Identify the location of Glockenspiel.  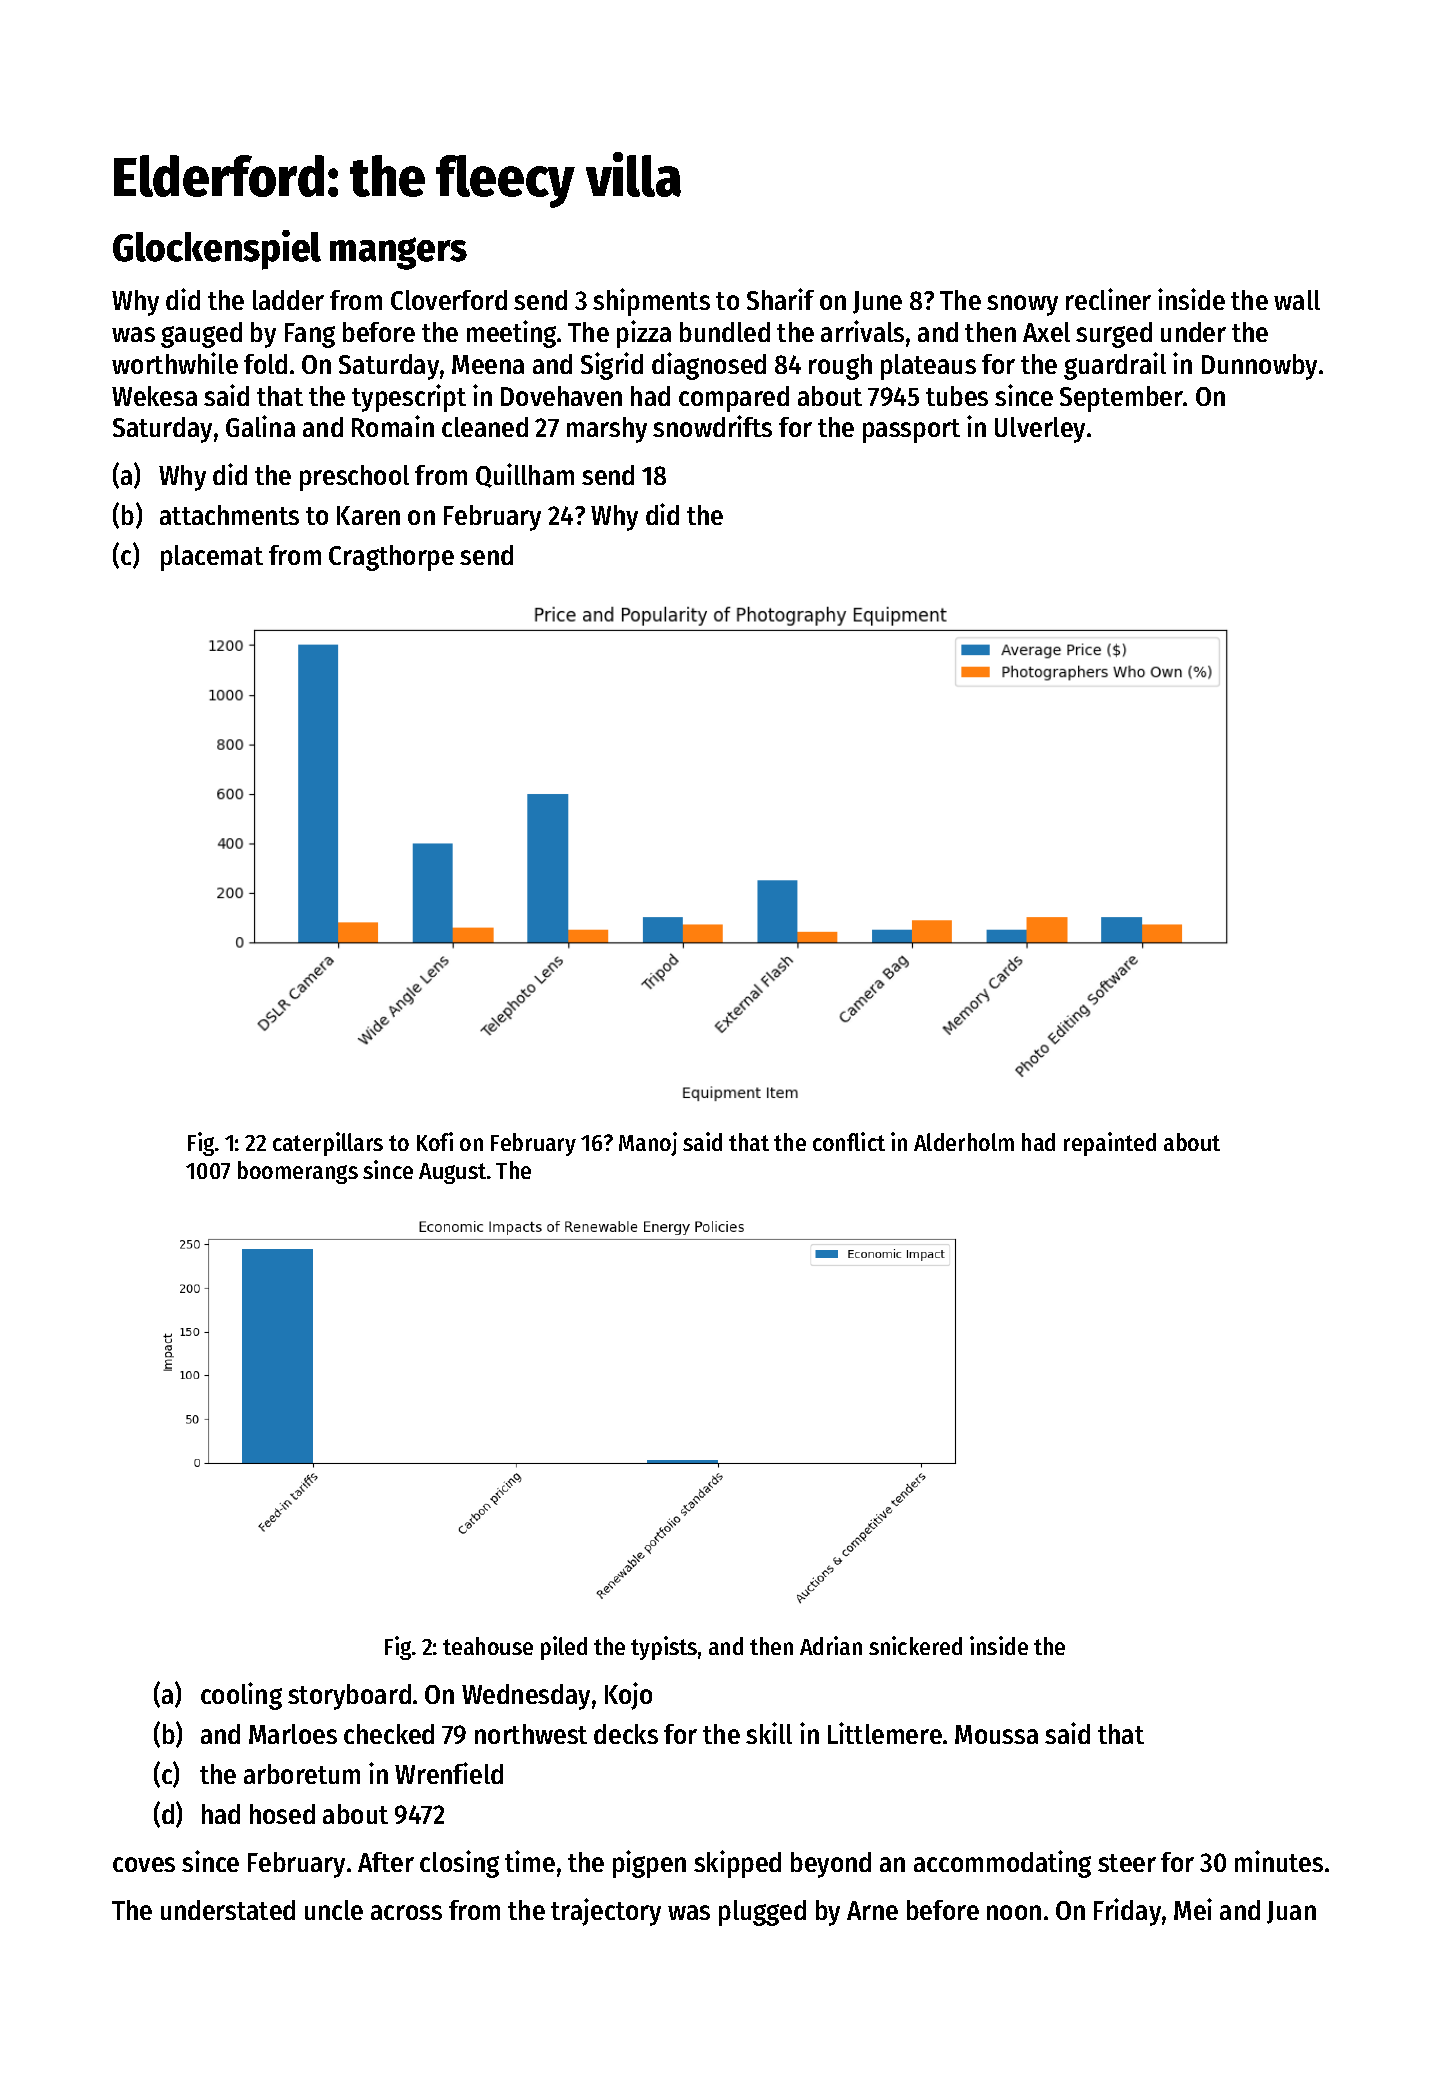
(217, 250).
